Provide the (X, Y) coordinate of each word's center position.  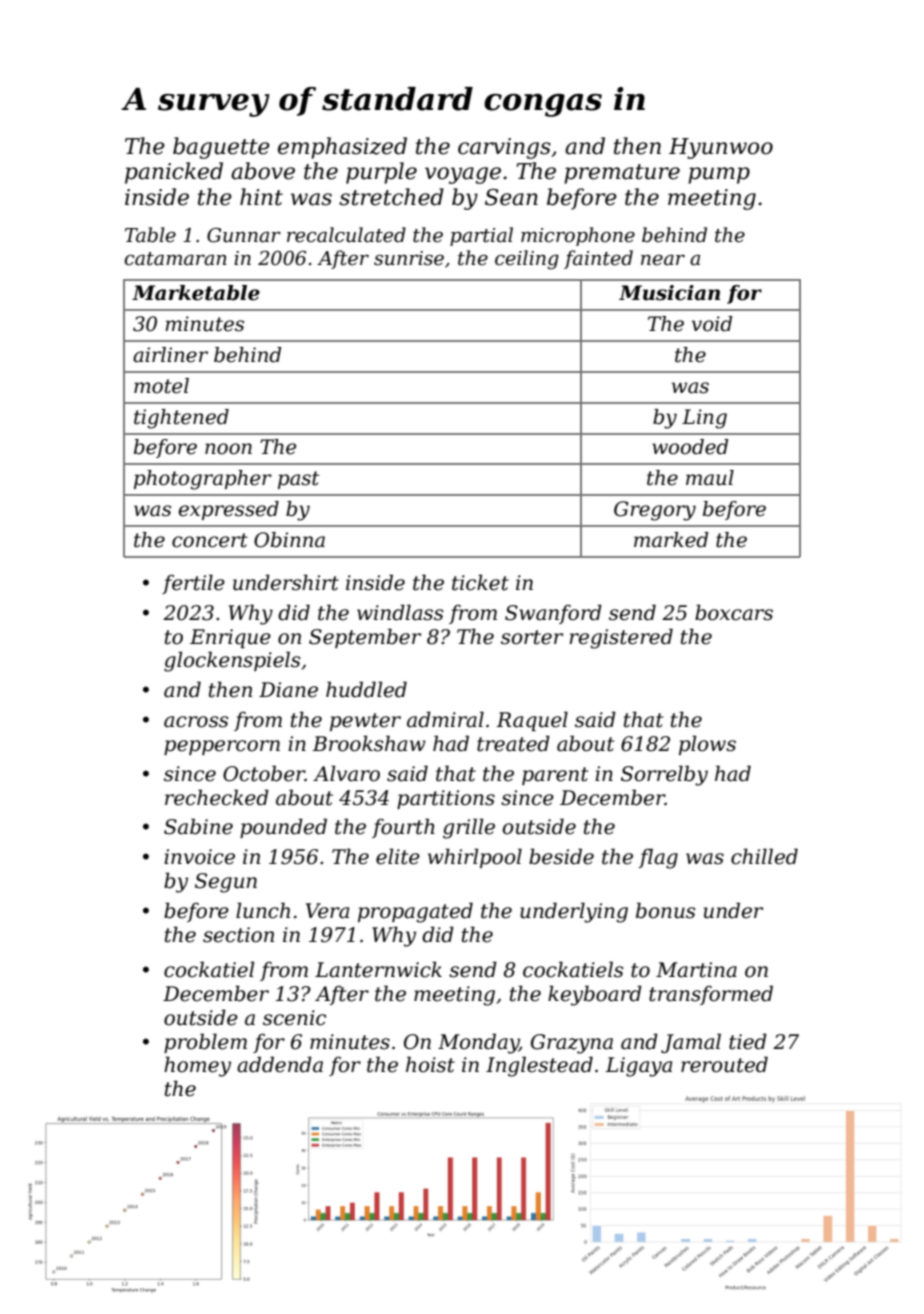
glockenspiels (232, 661)
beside (561, 856)
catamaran (175, 259)
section (238, 935)
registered (621, 638)
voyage (463, 175)
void (712, 324)
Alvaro (346, 773)
